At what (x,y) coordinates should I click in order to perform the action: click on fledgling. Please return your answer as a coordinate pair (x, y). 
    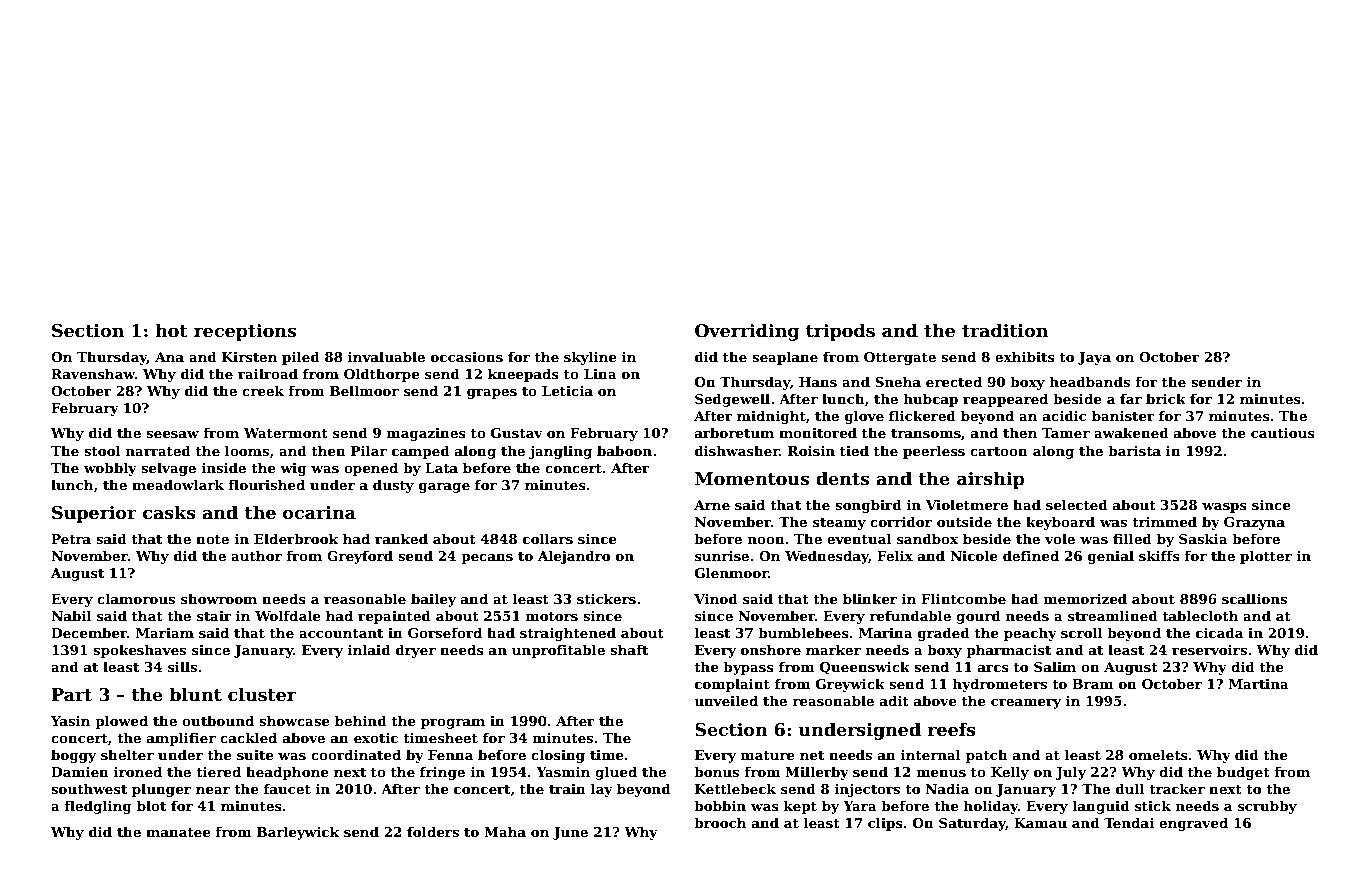
    Looking at the image, I should click on (98, 807).
